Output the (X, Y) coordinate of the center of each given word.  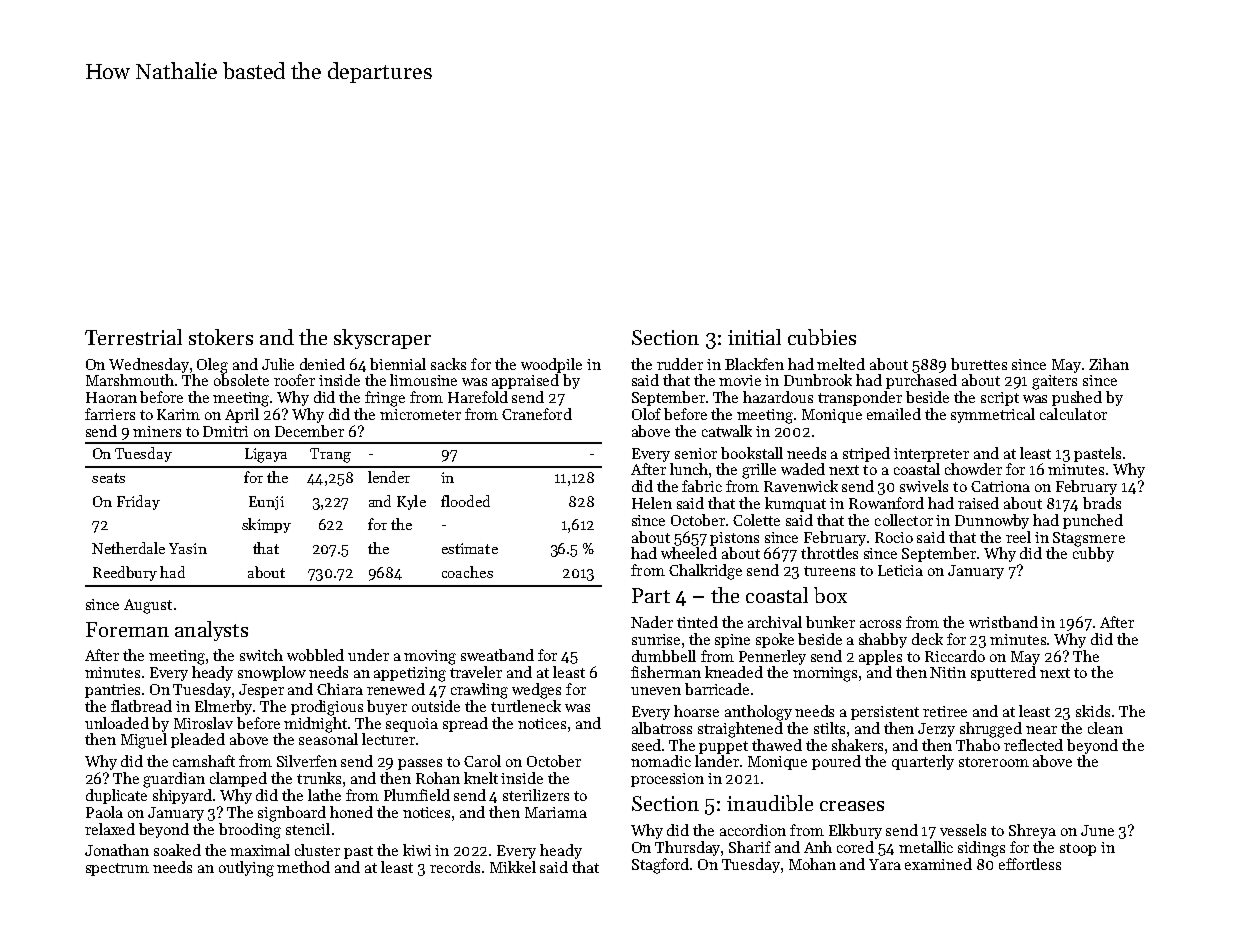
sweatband (497, 655)
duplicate (116, 796)
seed (647, 745)
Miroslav (203, 723)
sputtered (1003, 673)
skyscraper (382, 339)
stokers (221, 337)
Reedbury (125, 573)
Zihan (1109, 364)
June (1097, 830)
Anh (818, 847)
